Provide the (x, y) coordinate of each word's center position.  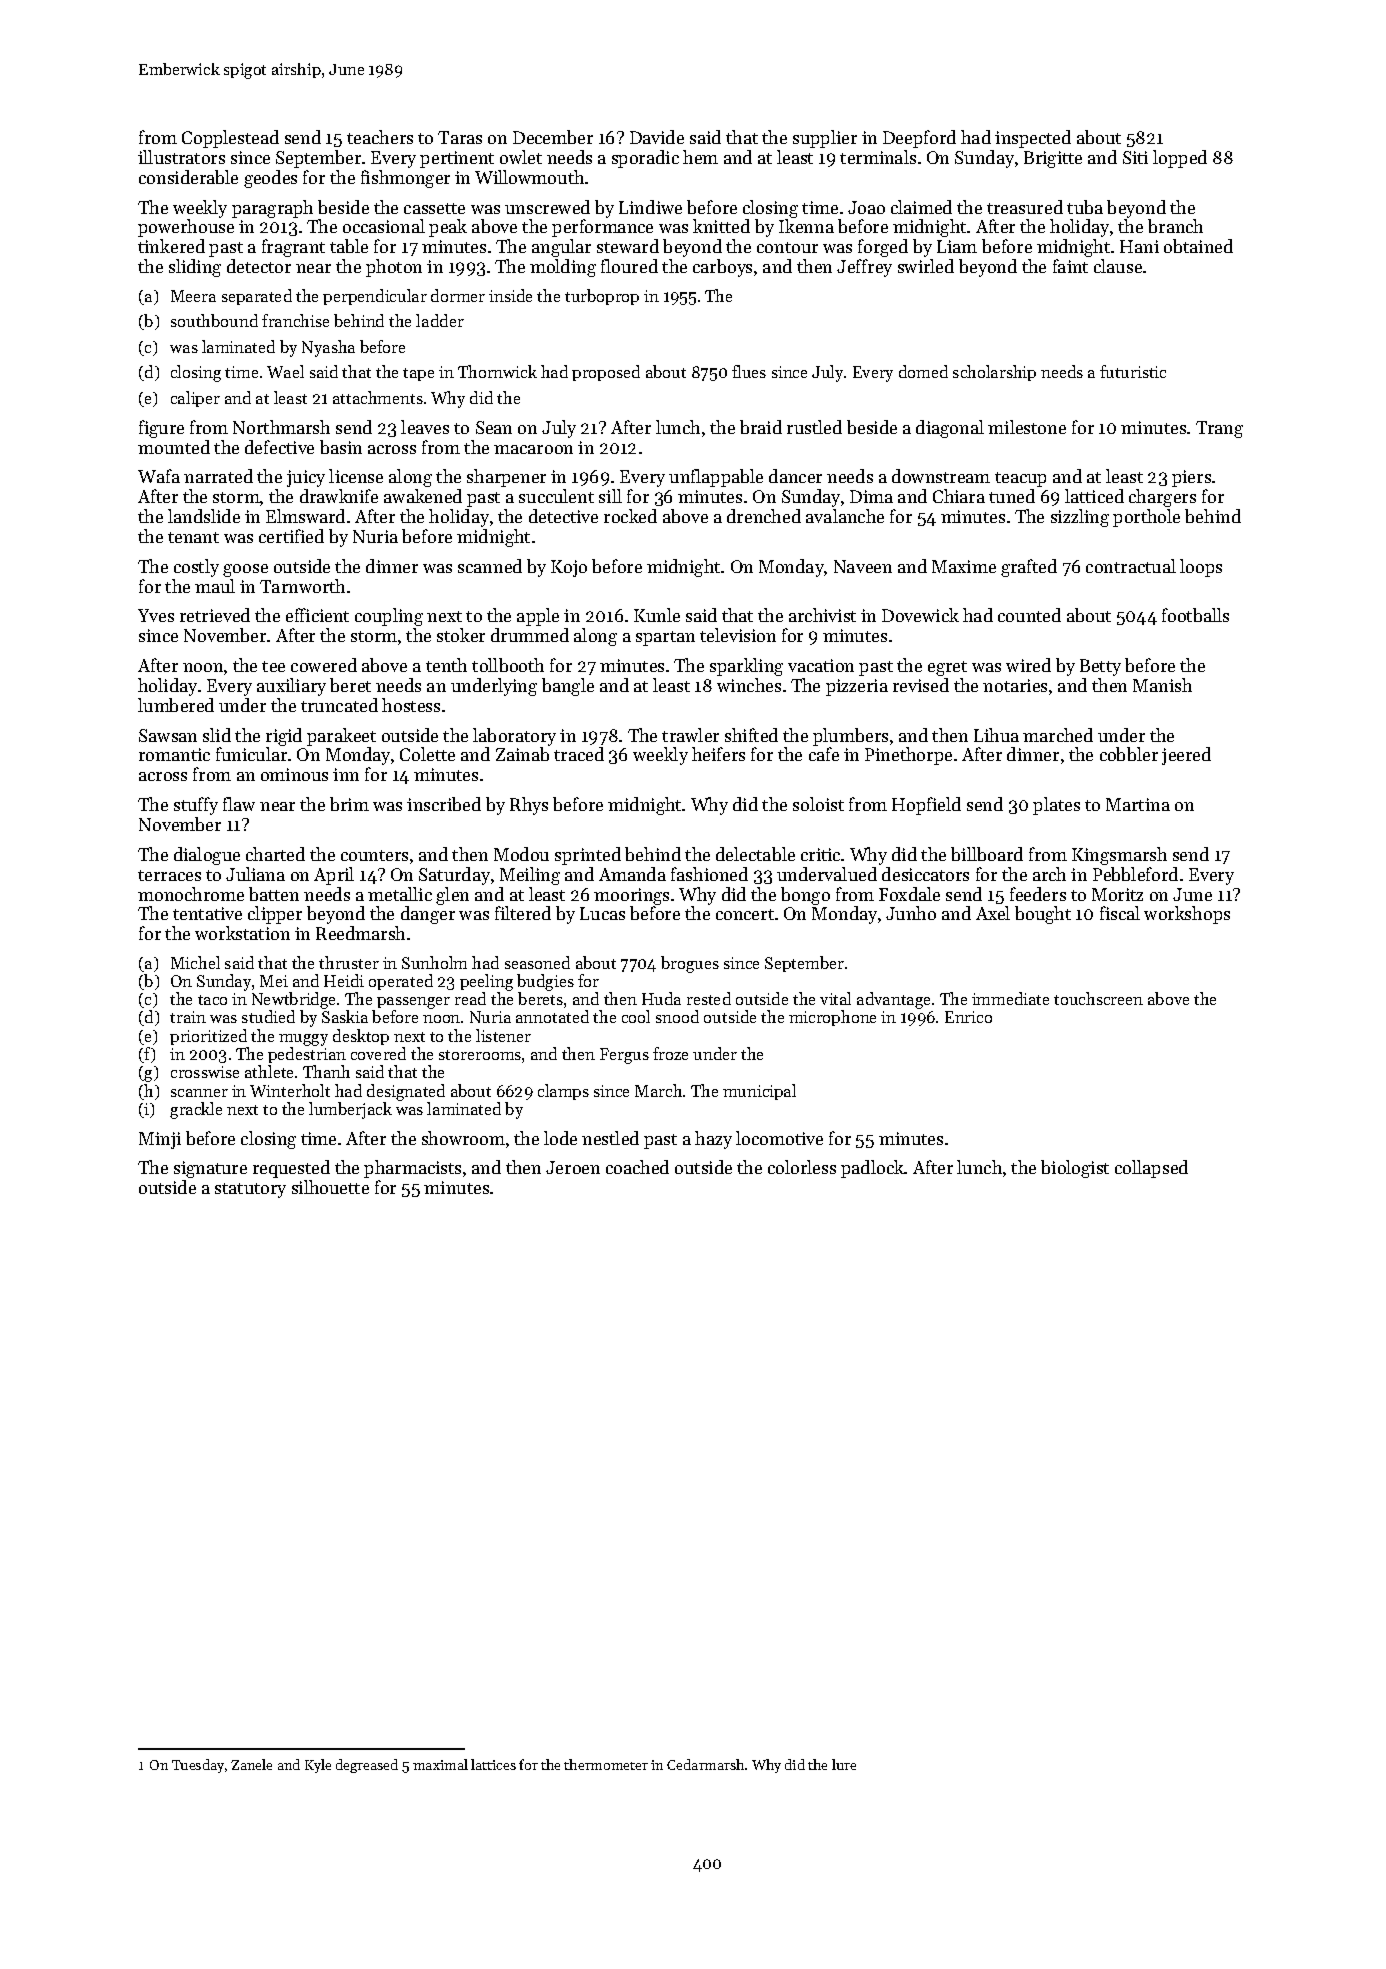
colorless (802, 1167)
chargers (1162, 498)
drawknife (339, 496)
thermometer (606, 1764)
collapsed (1151, 1169)
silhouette (330, 1187)
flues (749, 371)
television (738, 635)
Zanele (251, 1764)
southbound (214, 320)
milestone (1027, 427)
